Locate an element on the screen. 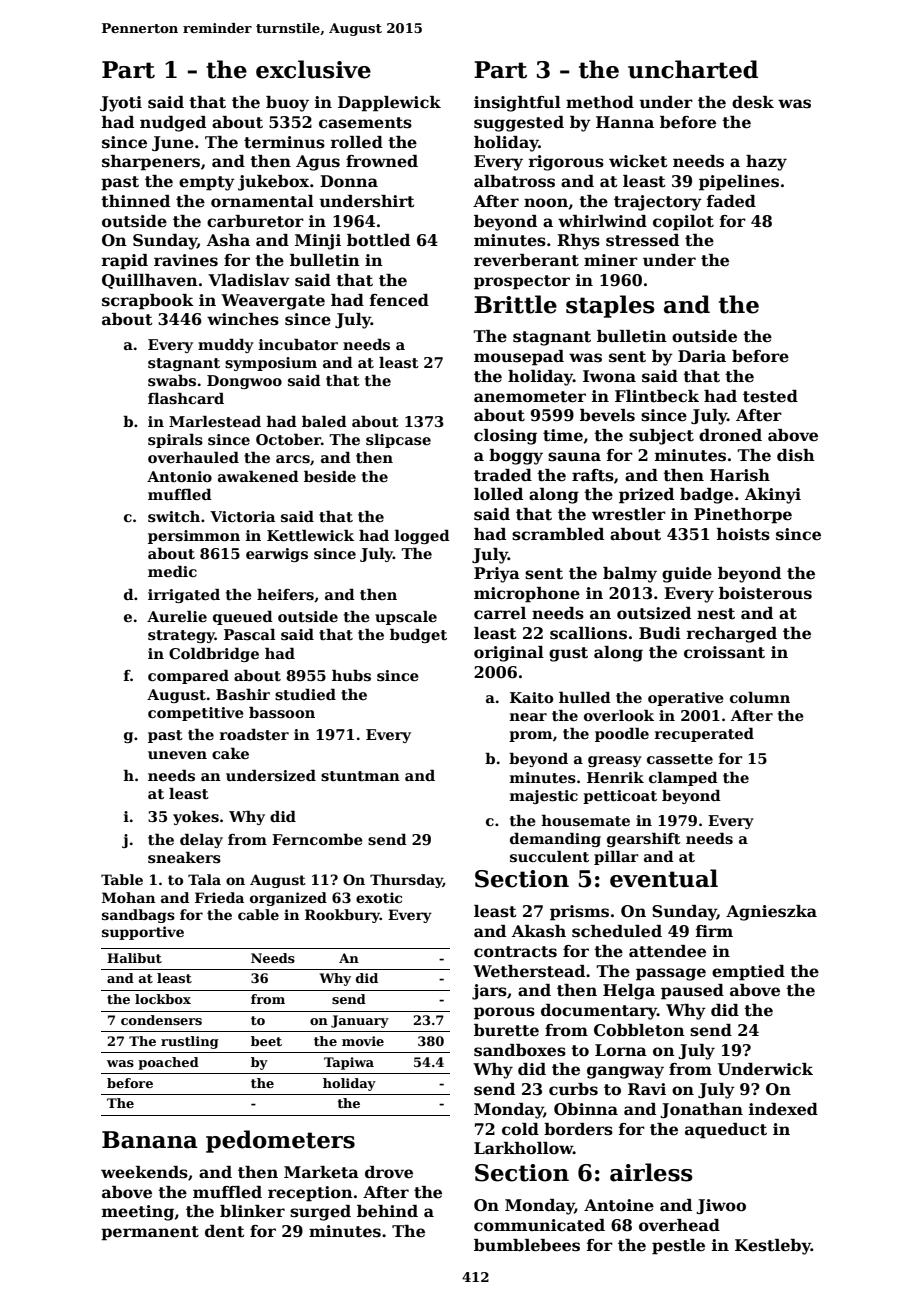  desk is located at coordinates (753, 102).
